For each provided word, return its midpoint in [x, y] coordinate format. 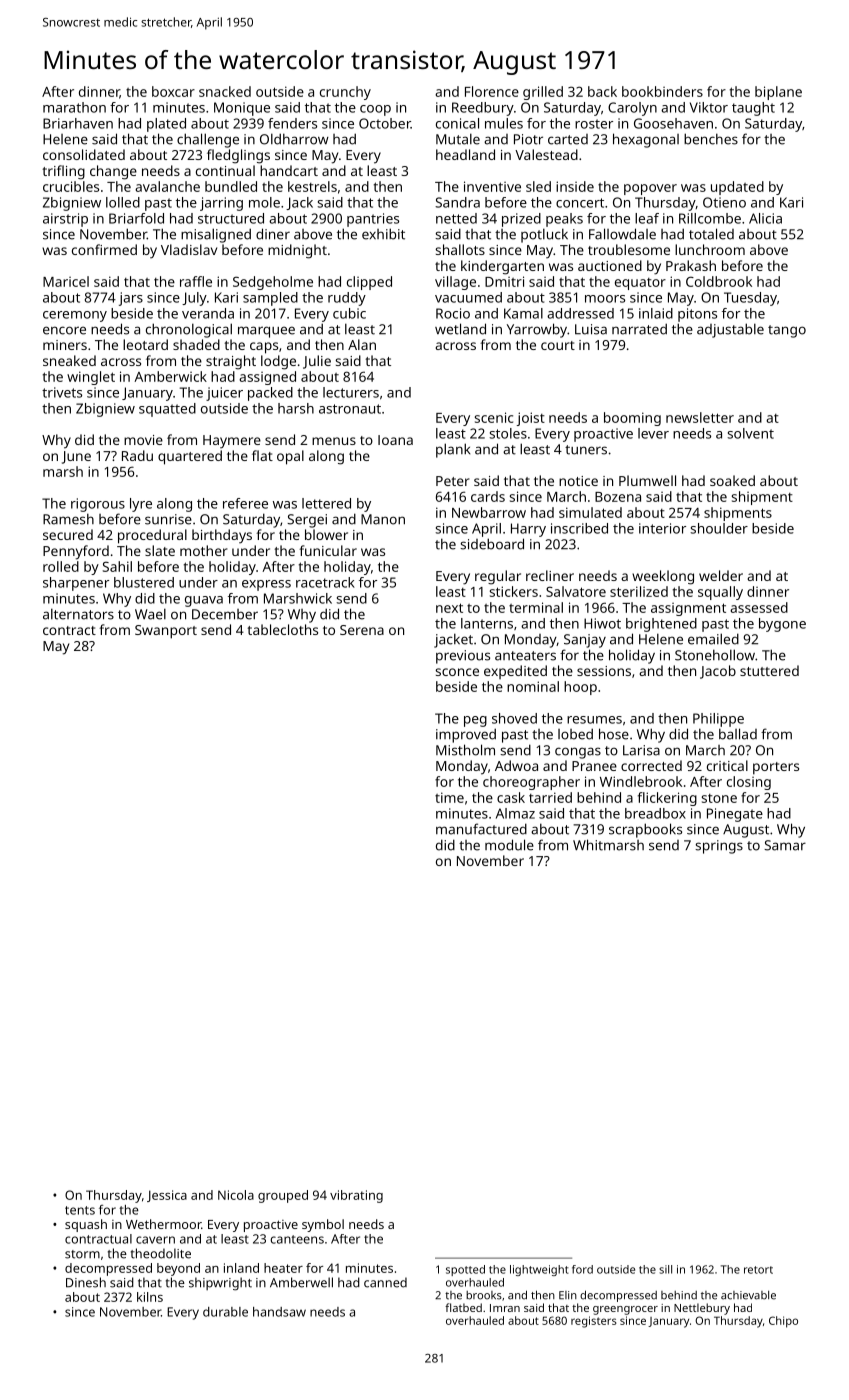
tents [80, 1210]
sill [665, 1269]
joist [530, 419]
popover [650, 189]
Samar [785, 845]
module [509, 845]
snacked [225, 91]
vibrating [356, 1196]
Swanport [166, 632]
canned [385, 1282]
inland [241, 1268]
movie [143, 440]
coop [375, 110]
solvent [751, 433]
